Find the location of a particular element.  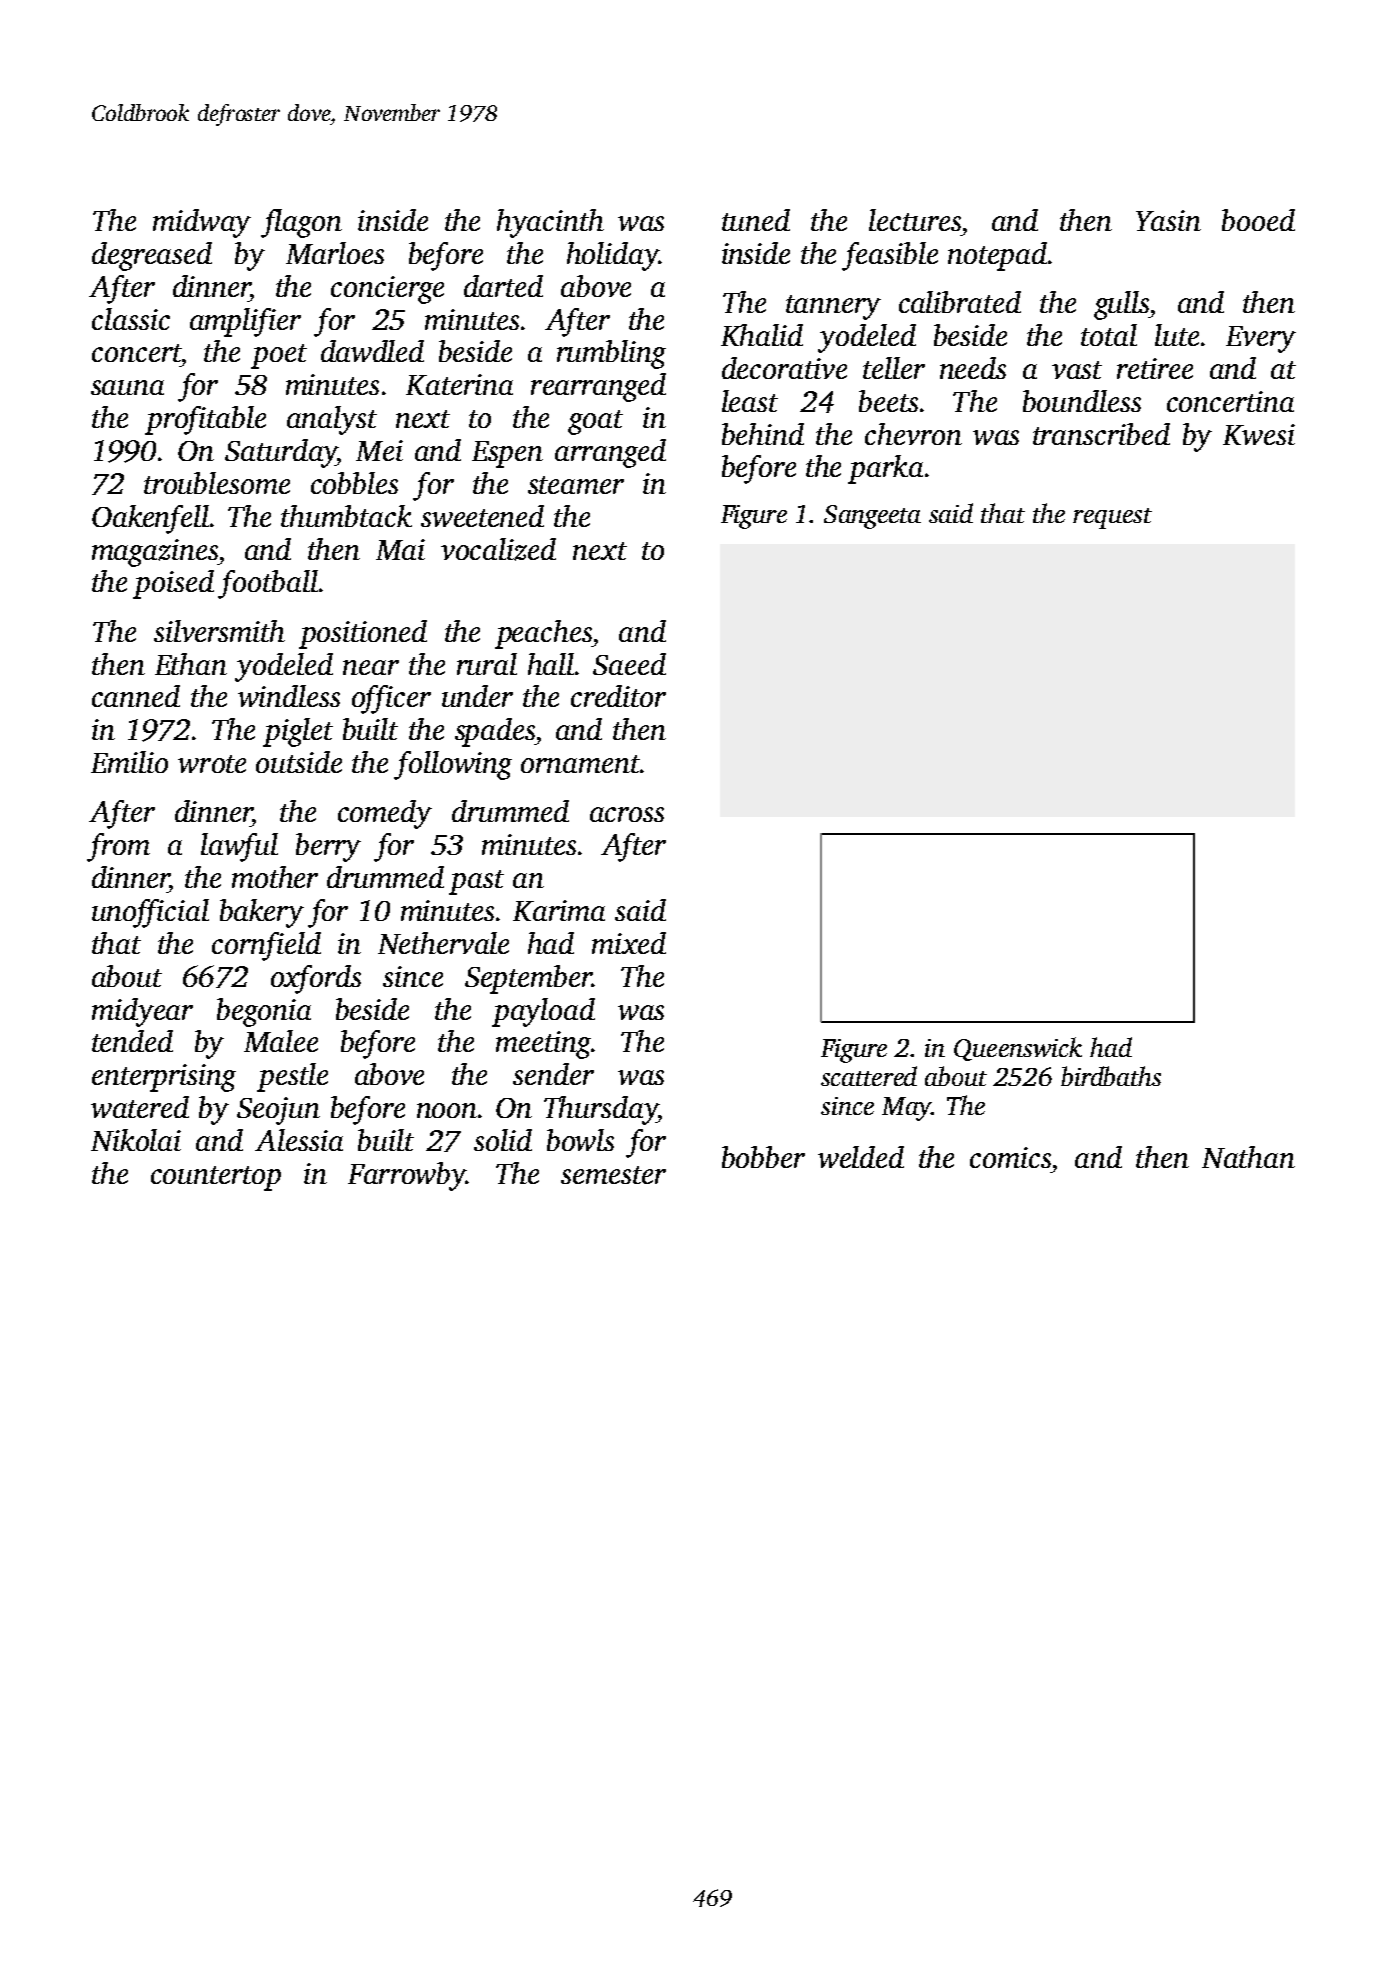

cornfield is located at coordinates (266, 946).
